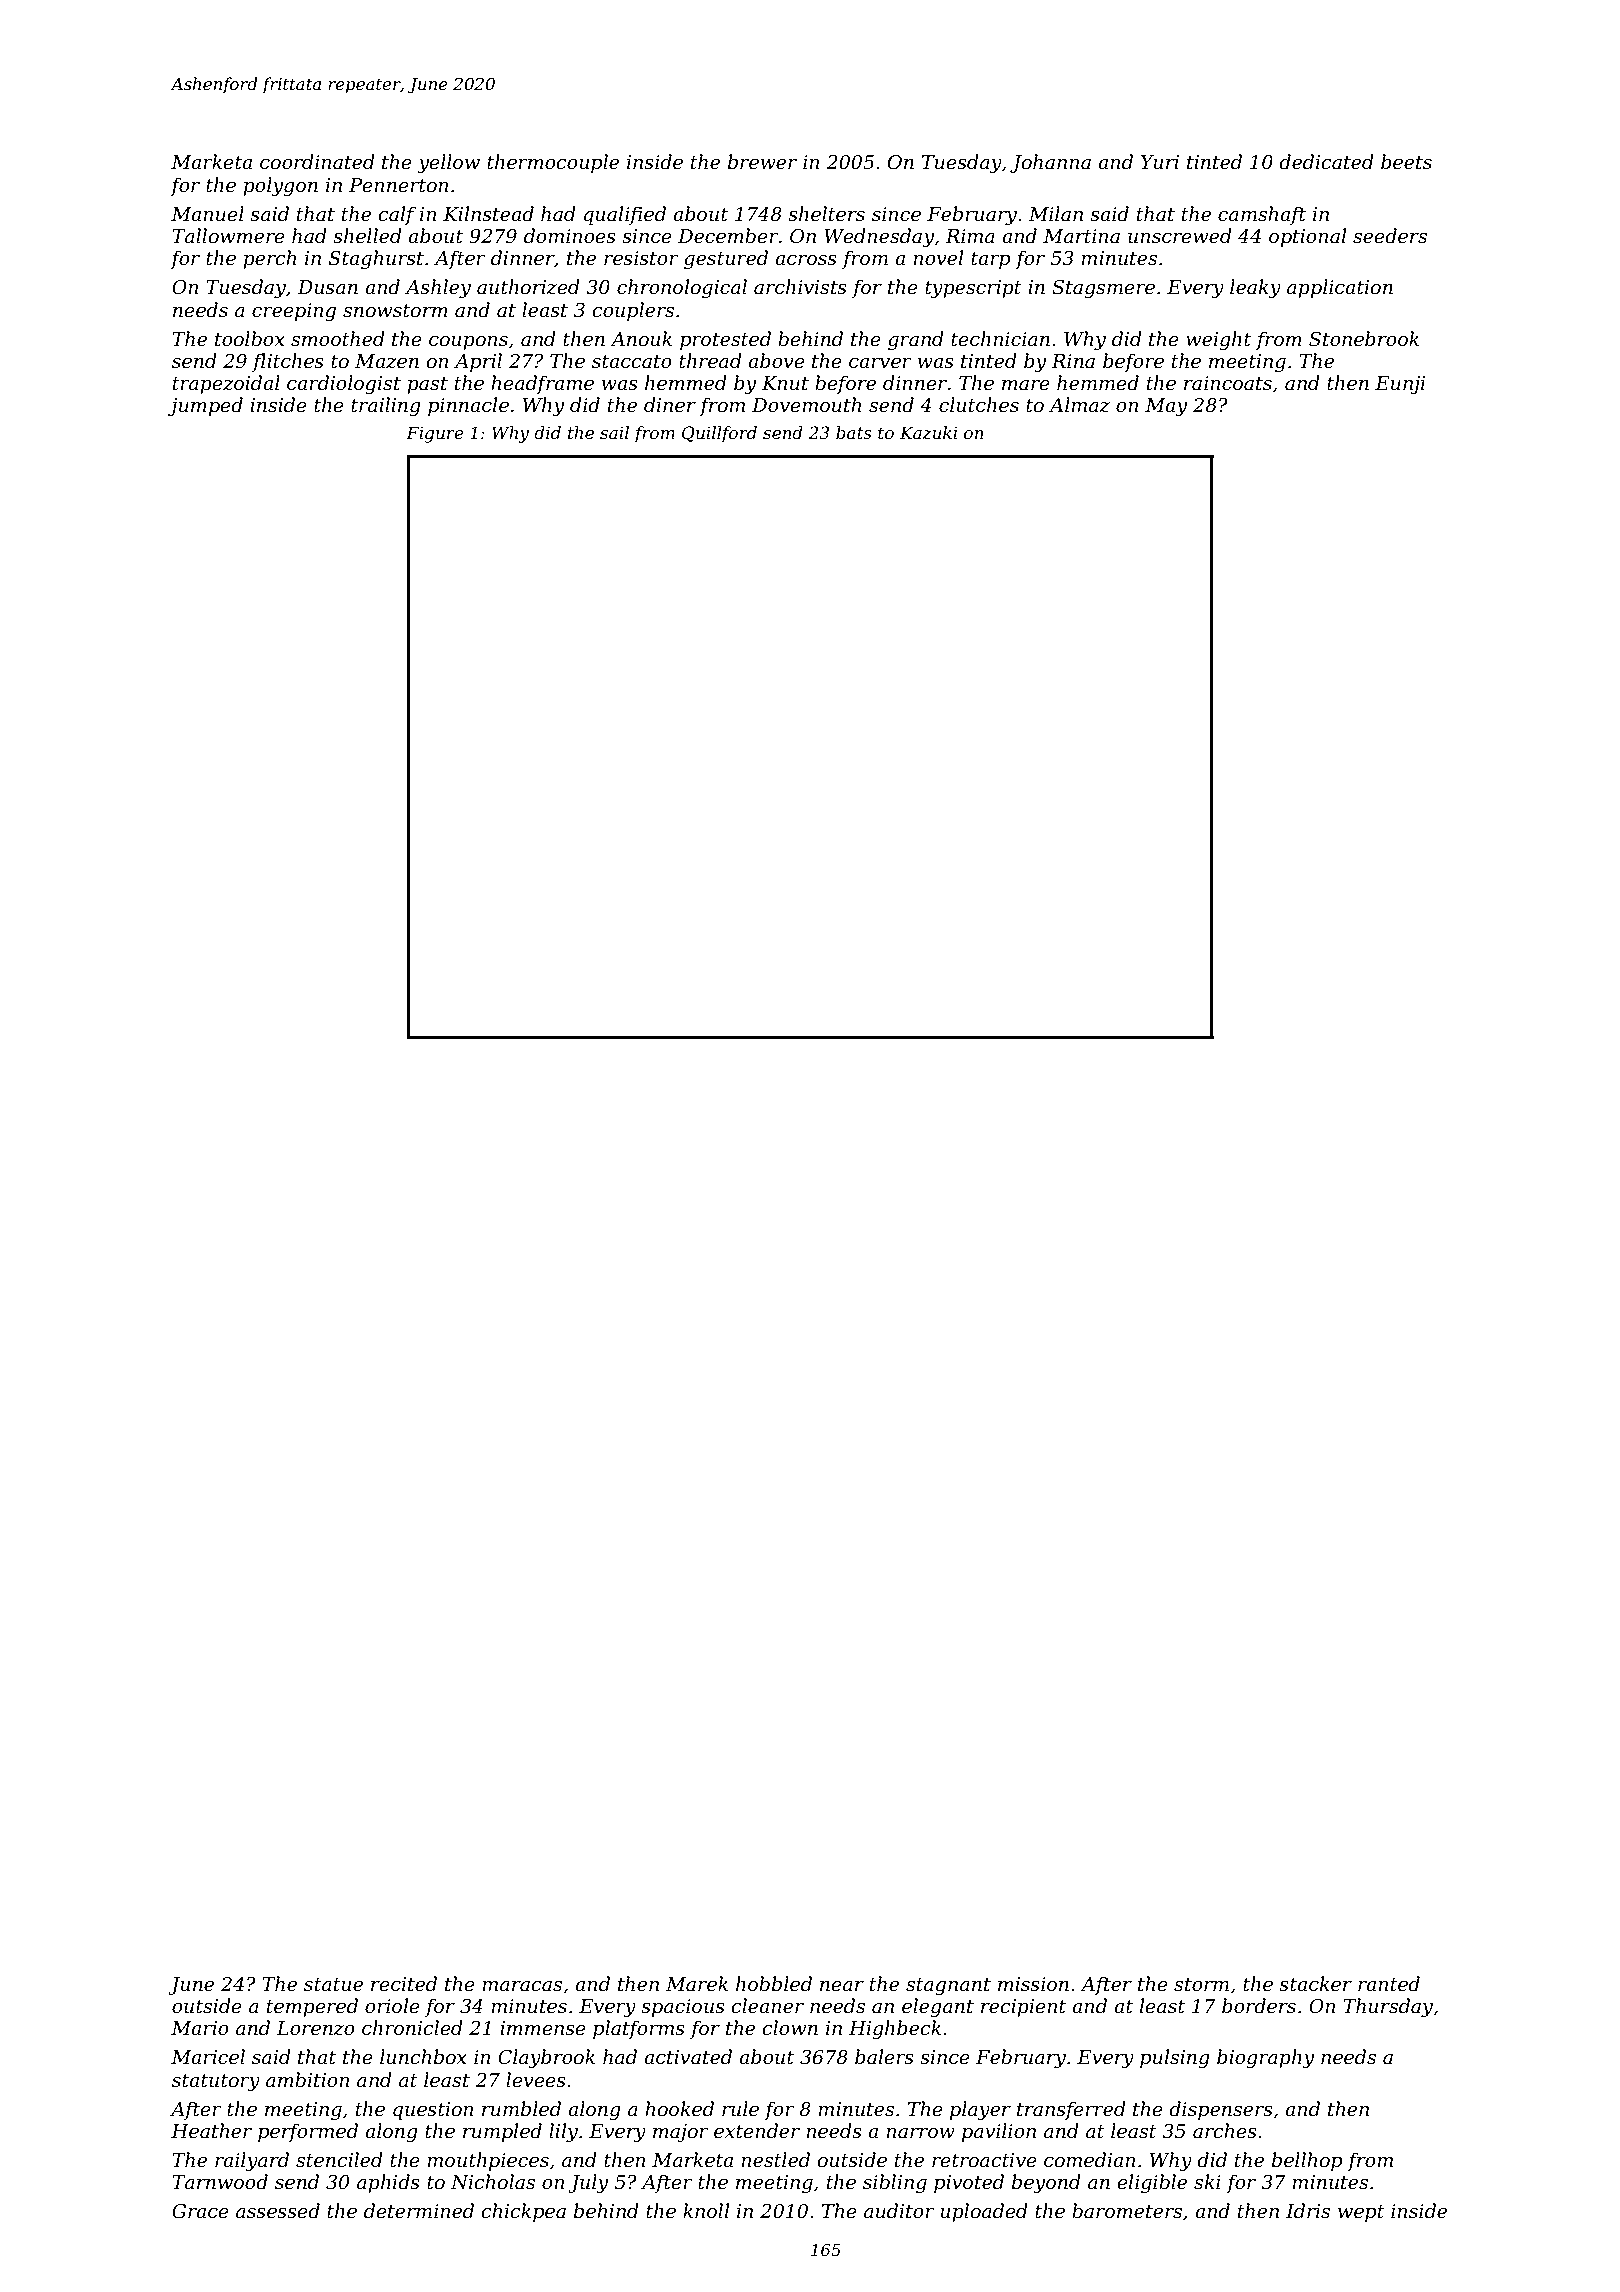 Image resolution: width=1620 pixels, height=2292 pixels. I want to click on near, so click(842, 1986).
